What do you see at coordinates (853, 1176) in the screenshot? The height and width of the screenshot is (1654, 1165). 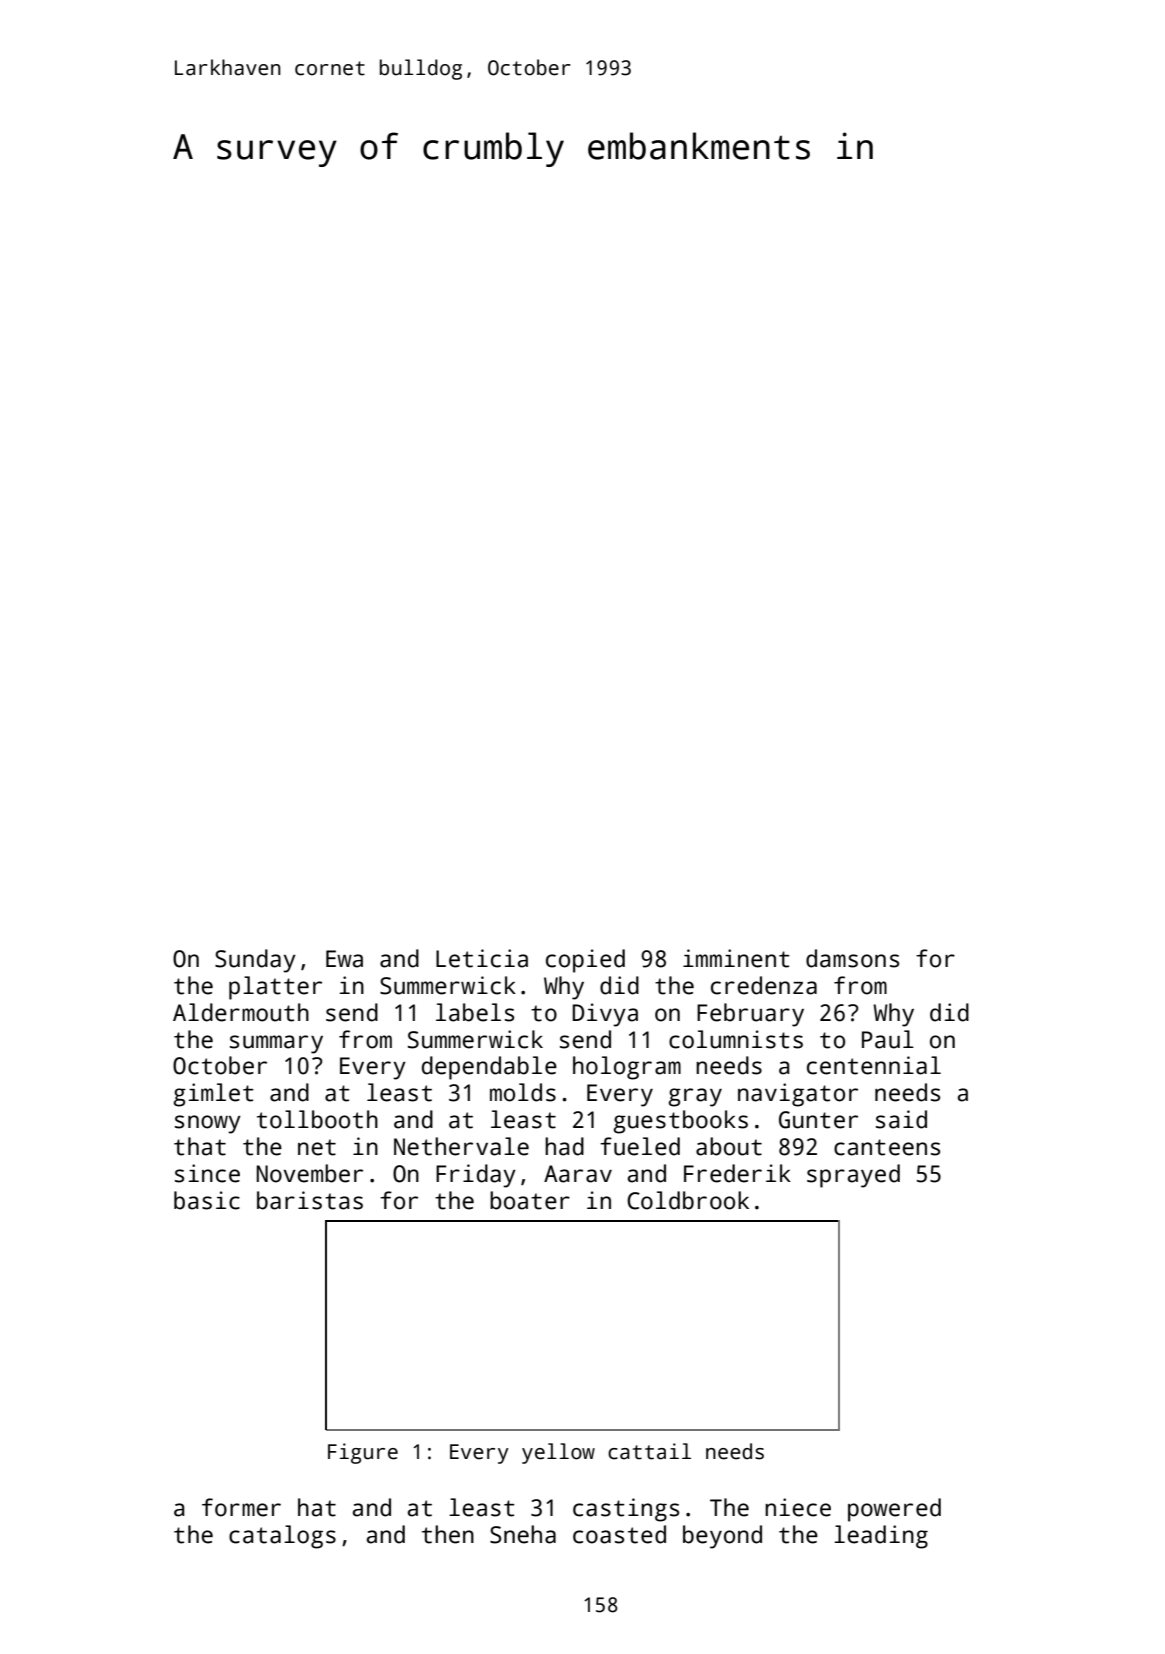 I see `sprayed` at bounding box center [853, 1176].
